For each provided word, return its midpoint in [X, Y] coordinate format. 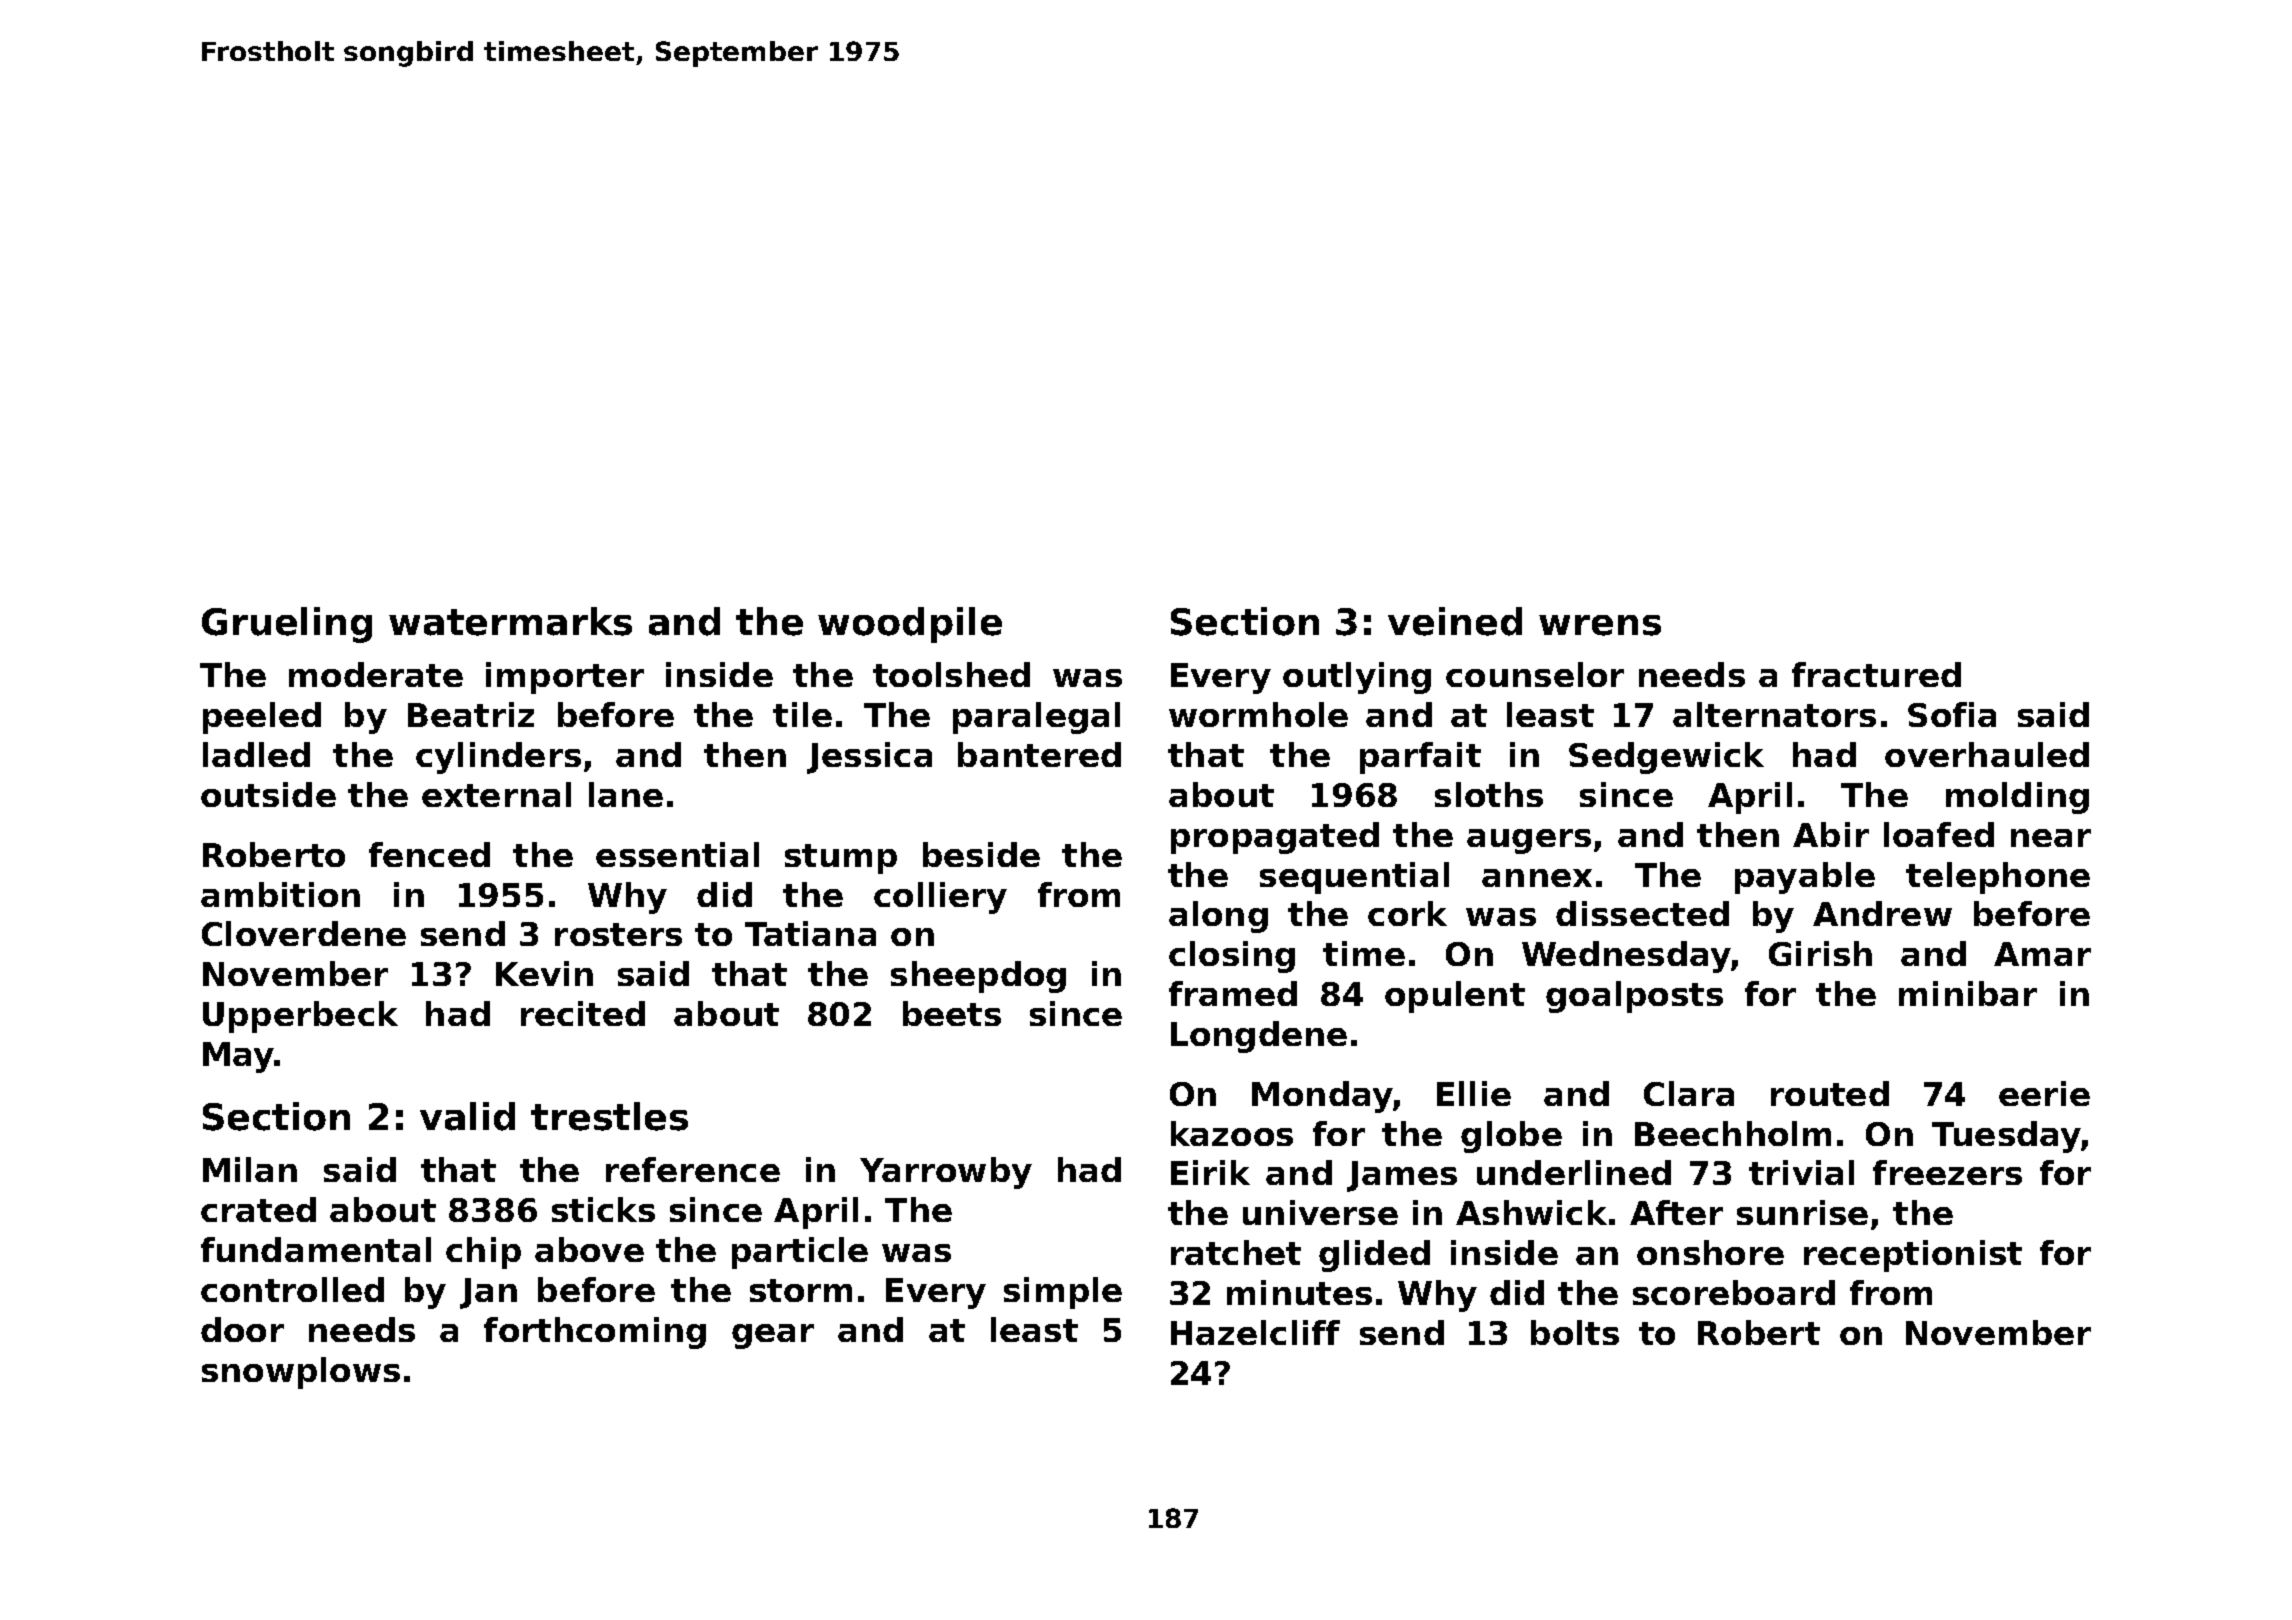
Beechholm [1733, 1133]
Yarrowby [946, 1173]
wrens [1600, 625]
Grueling [287, 625]
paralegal [1036, 718]
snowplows [301, 1373]
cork [1407, 913]
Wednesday [1626, 957]
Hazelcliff [1255, 1332]
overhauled [1987, 754]
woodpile [910, 625]
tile [802, 714]
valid [467, 1116]
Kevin [544, 973]
